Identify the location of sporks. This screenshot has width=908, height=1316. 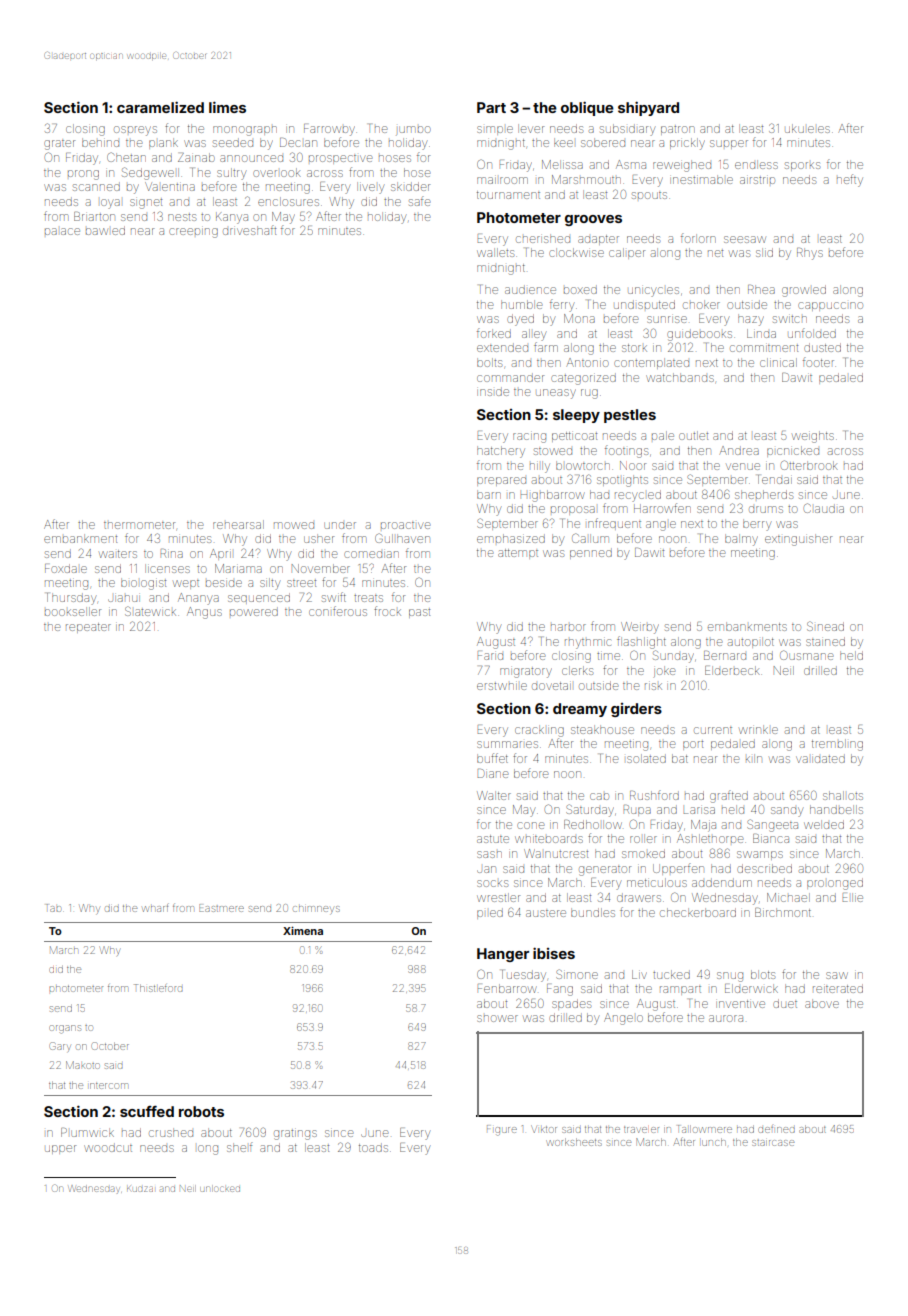
(802, 166).
